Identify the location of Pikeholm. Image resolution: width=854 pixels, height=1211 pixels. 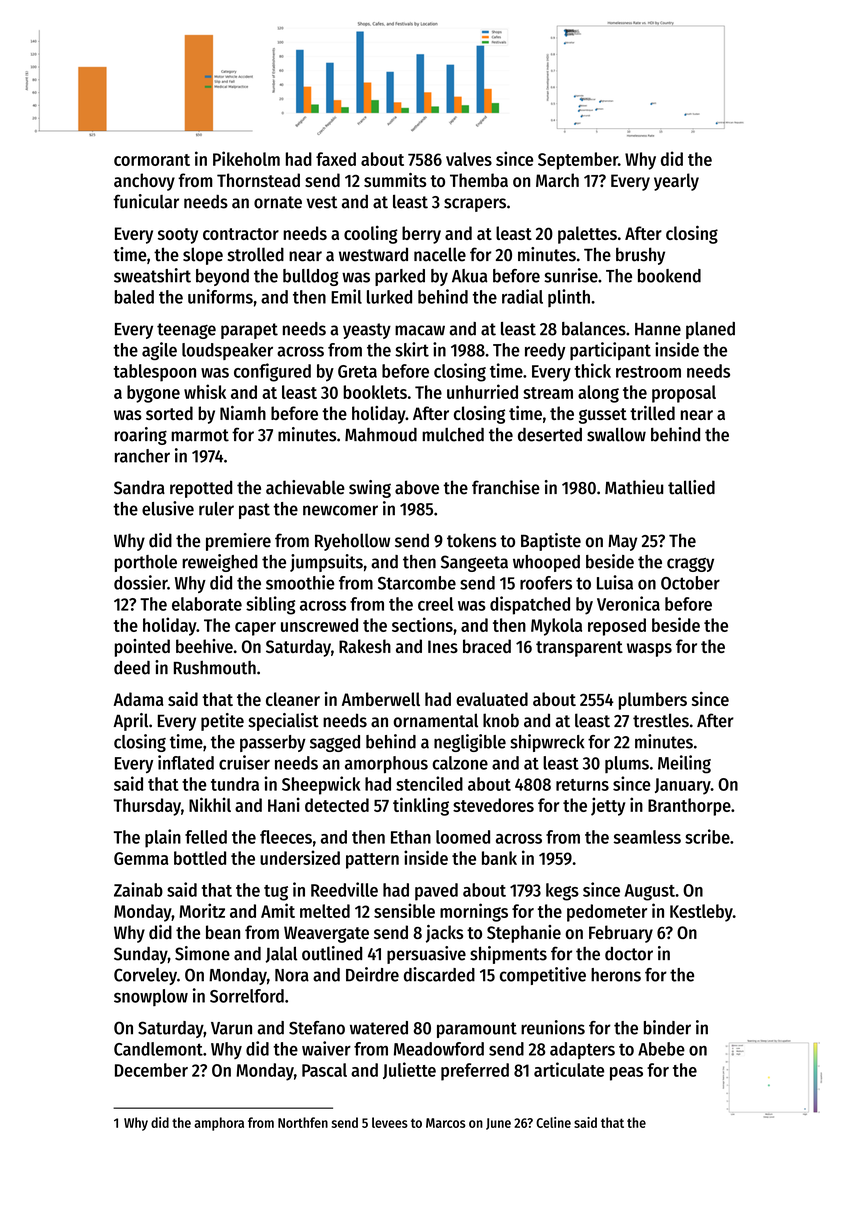
(246, 158).
